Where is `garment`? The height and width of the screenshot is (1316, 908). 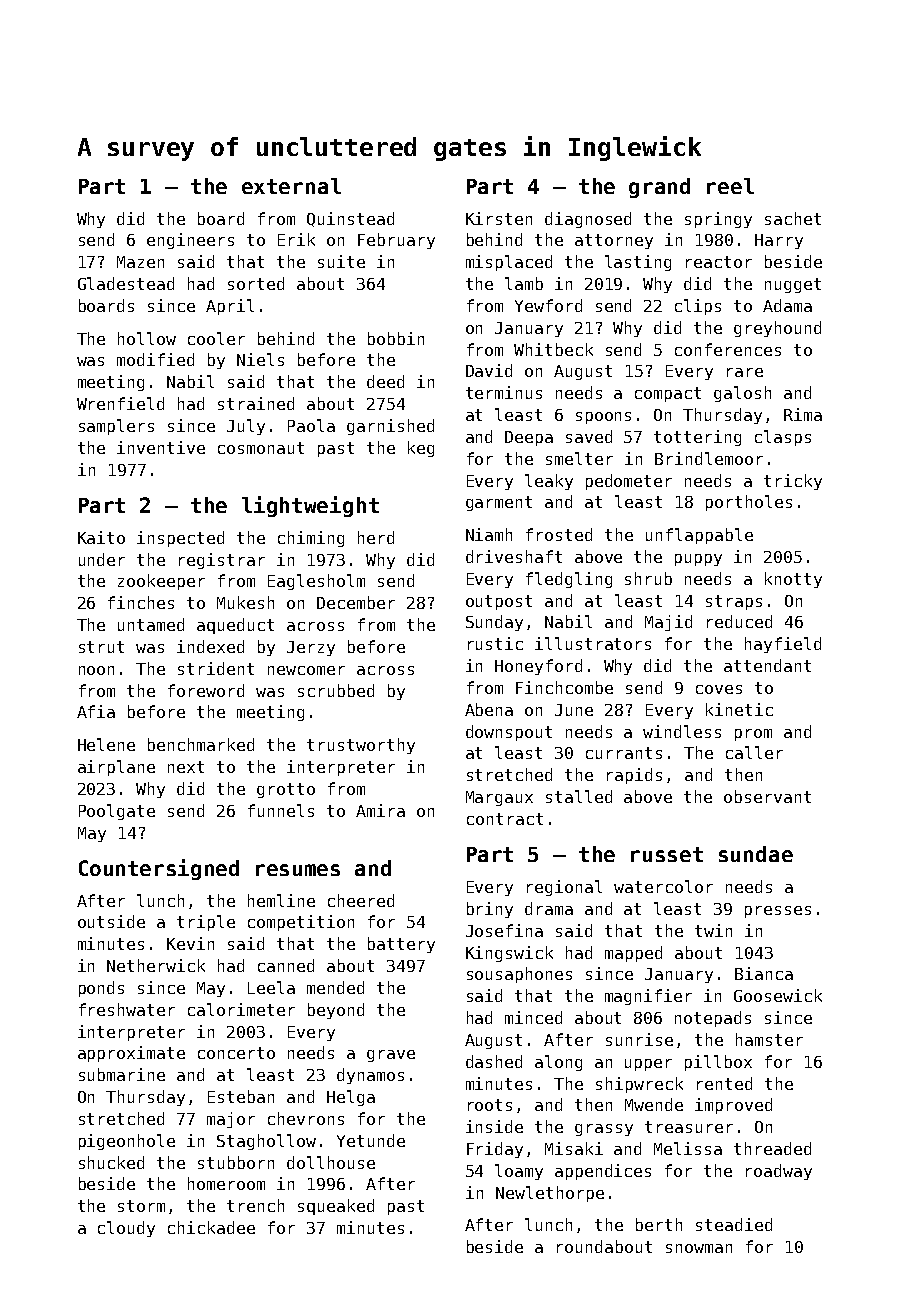 garment is located at coordinates (499, 503).
